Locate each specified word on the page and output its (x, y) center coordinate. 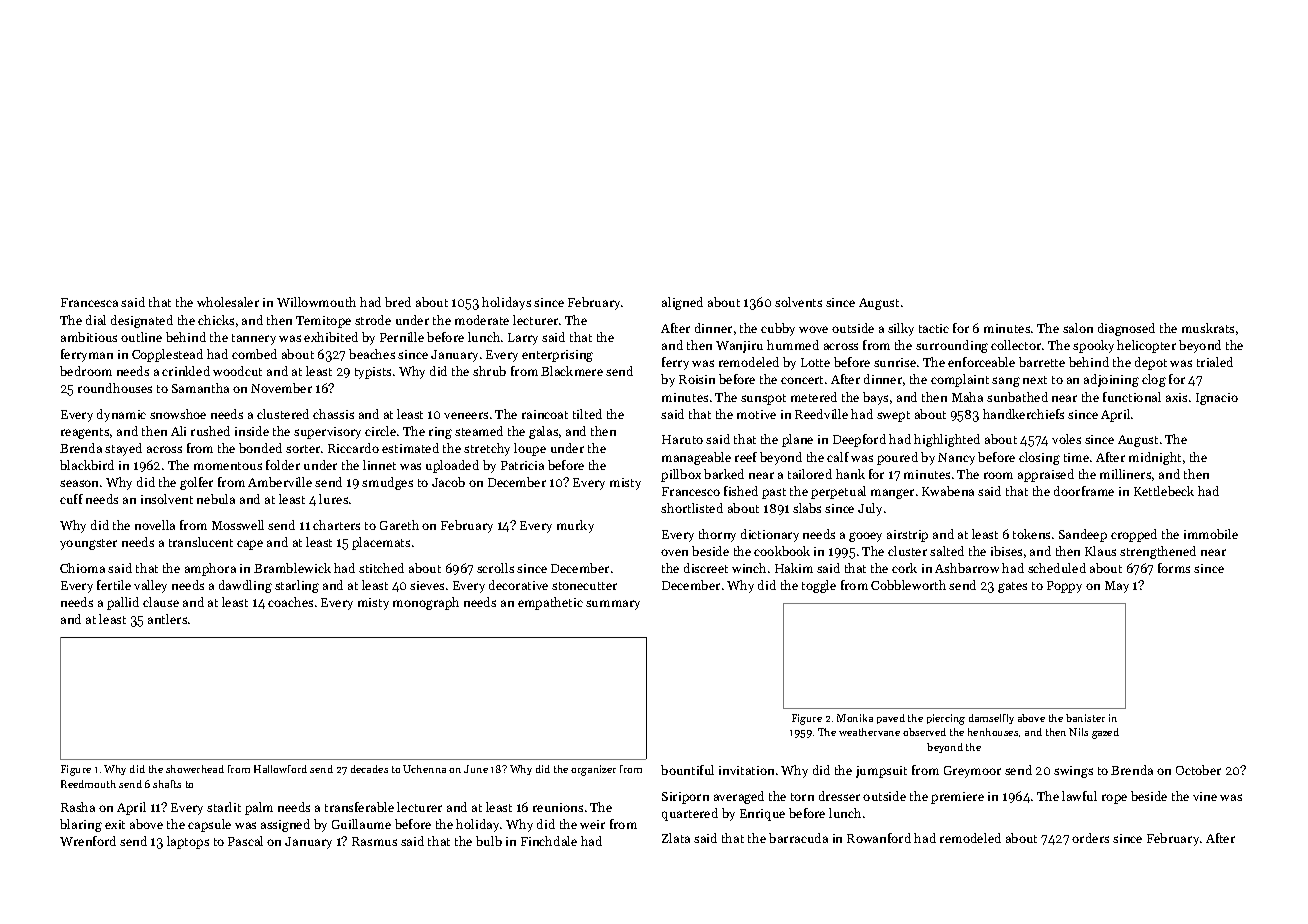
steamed (479, 431)
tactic (934, 328)
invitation (746, 770)
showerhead (195, 769)
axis (1176, 397)
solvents (798, 302)
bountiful (687, 770)
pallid (123, 603)
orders (1090, 838)
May (1117, 587)
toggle (819, 586)
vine (1205, 796)
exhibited (331, 337)
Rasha (78, 807)
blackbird (87, 465)
